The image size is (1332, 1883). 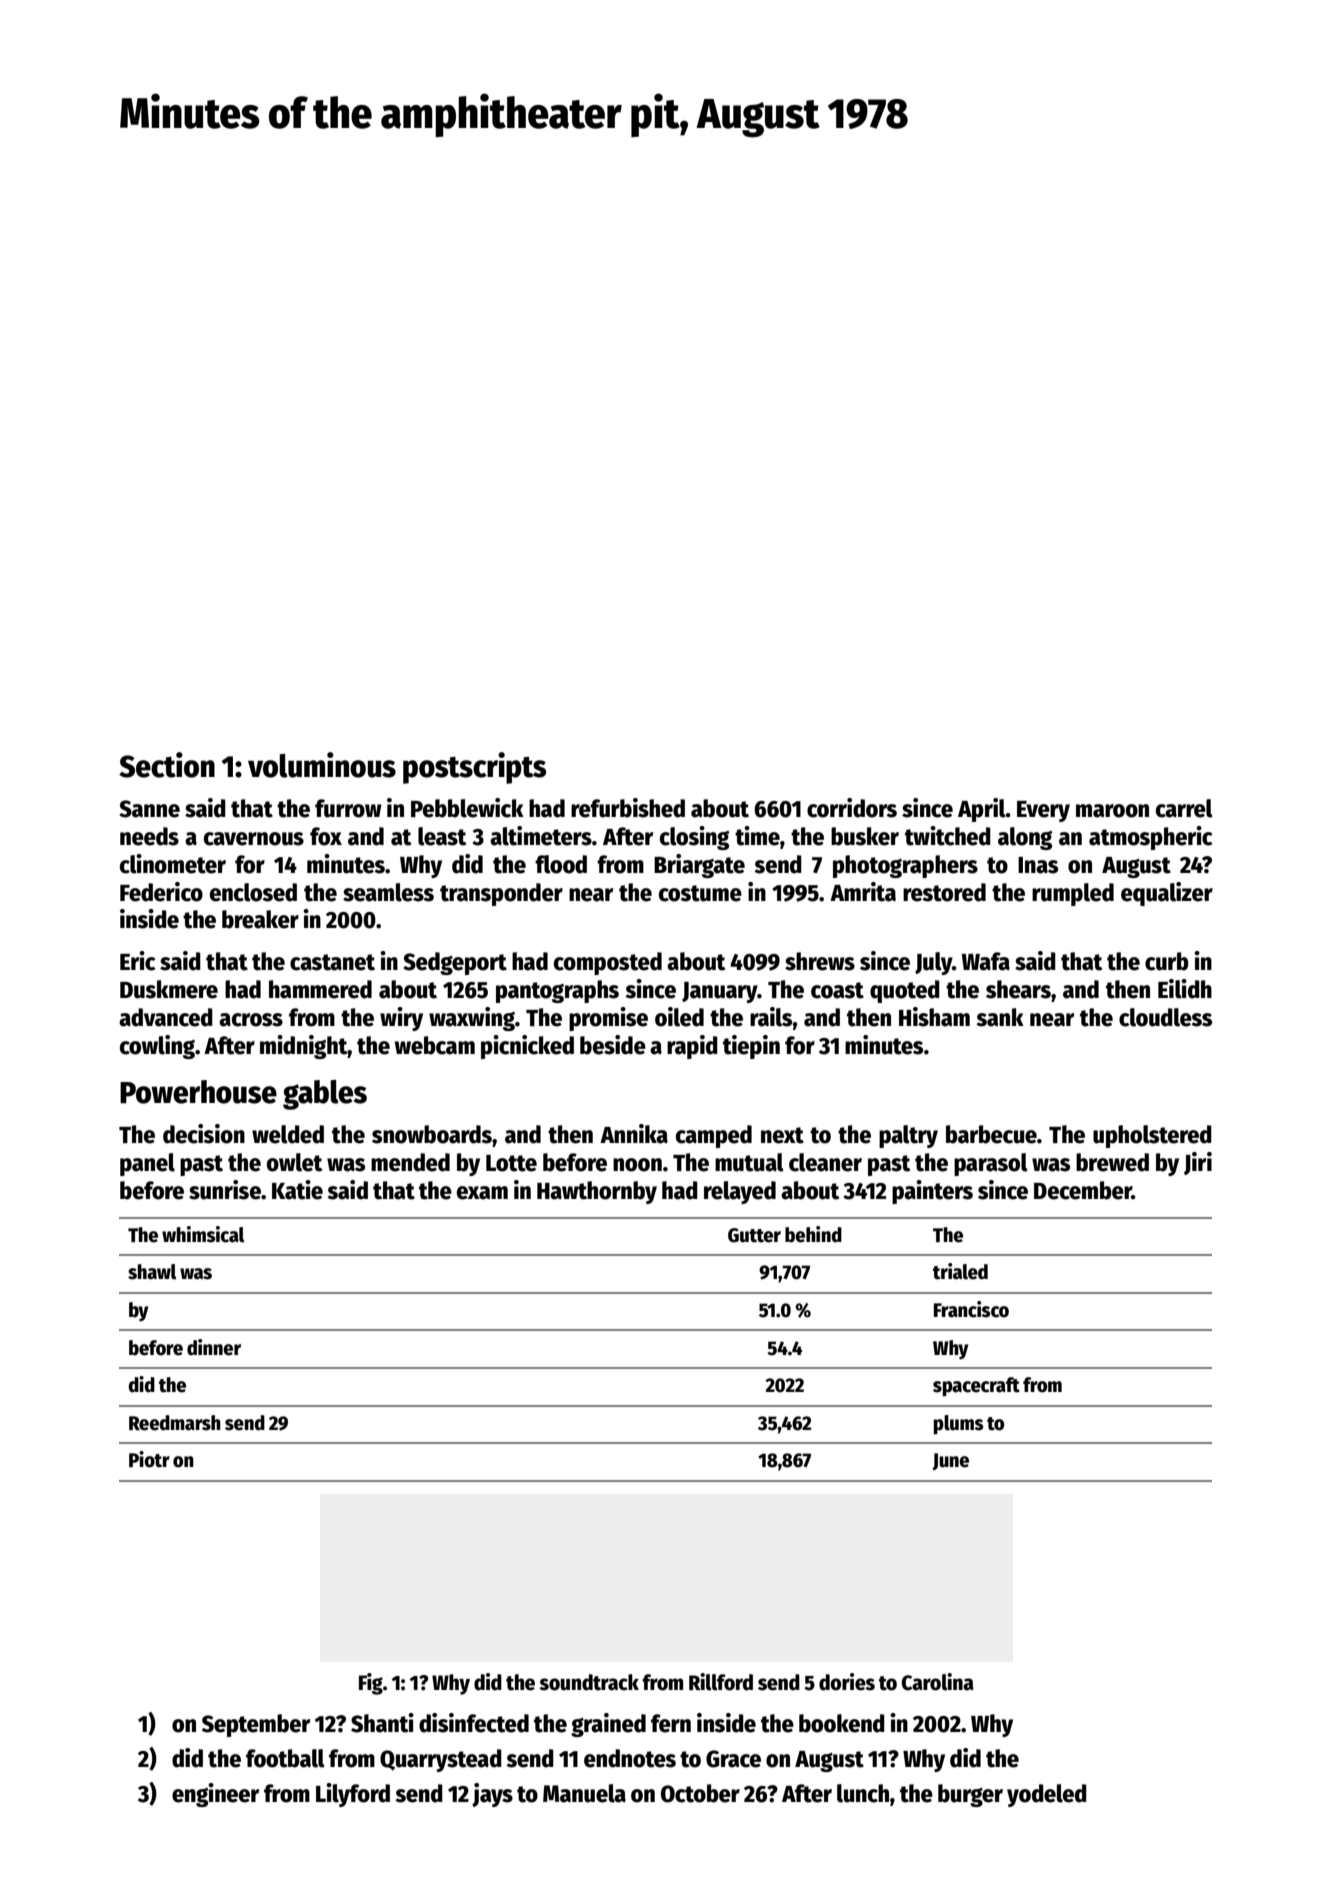 I want to click on June, so click(x=950, y=1461).
